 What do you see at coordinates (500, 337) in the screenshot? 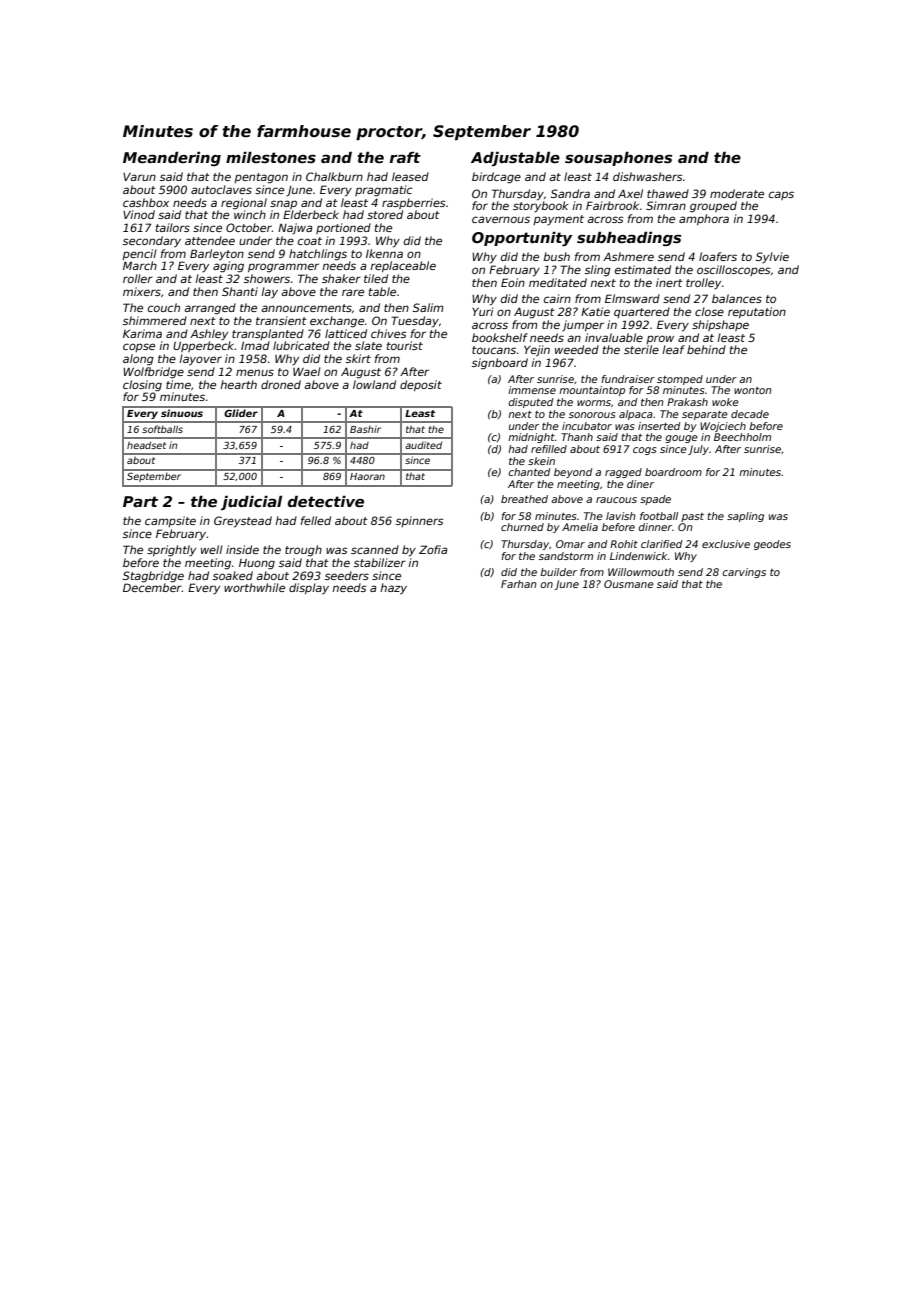
I see `bookshelf` at bounding box center [500, 337].
